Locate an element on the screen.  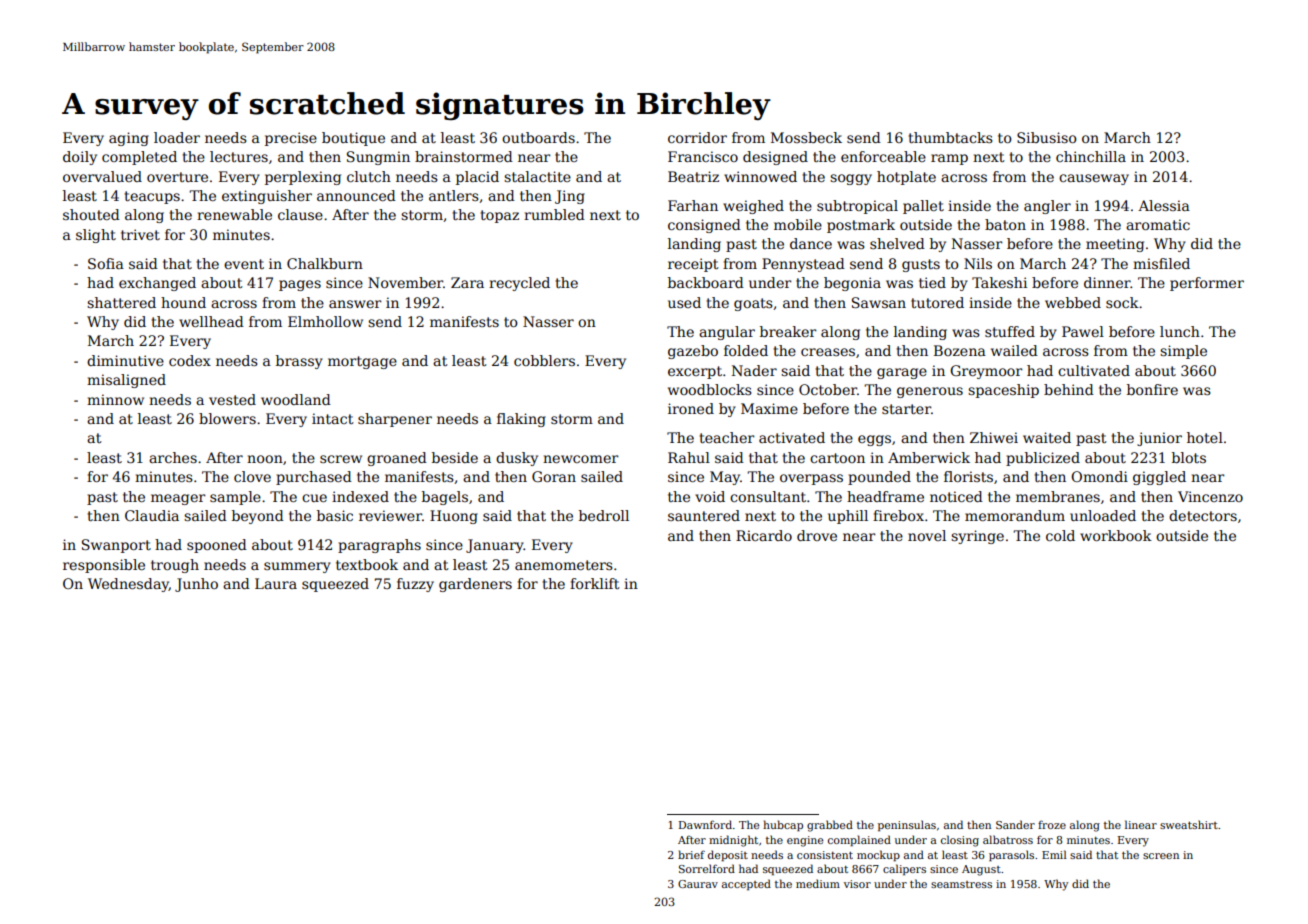
spooned is located at coordinates (217, 546).
